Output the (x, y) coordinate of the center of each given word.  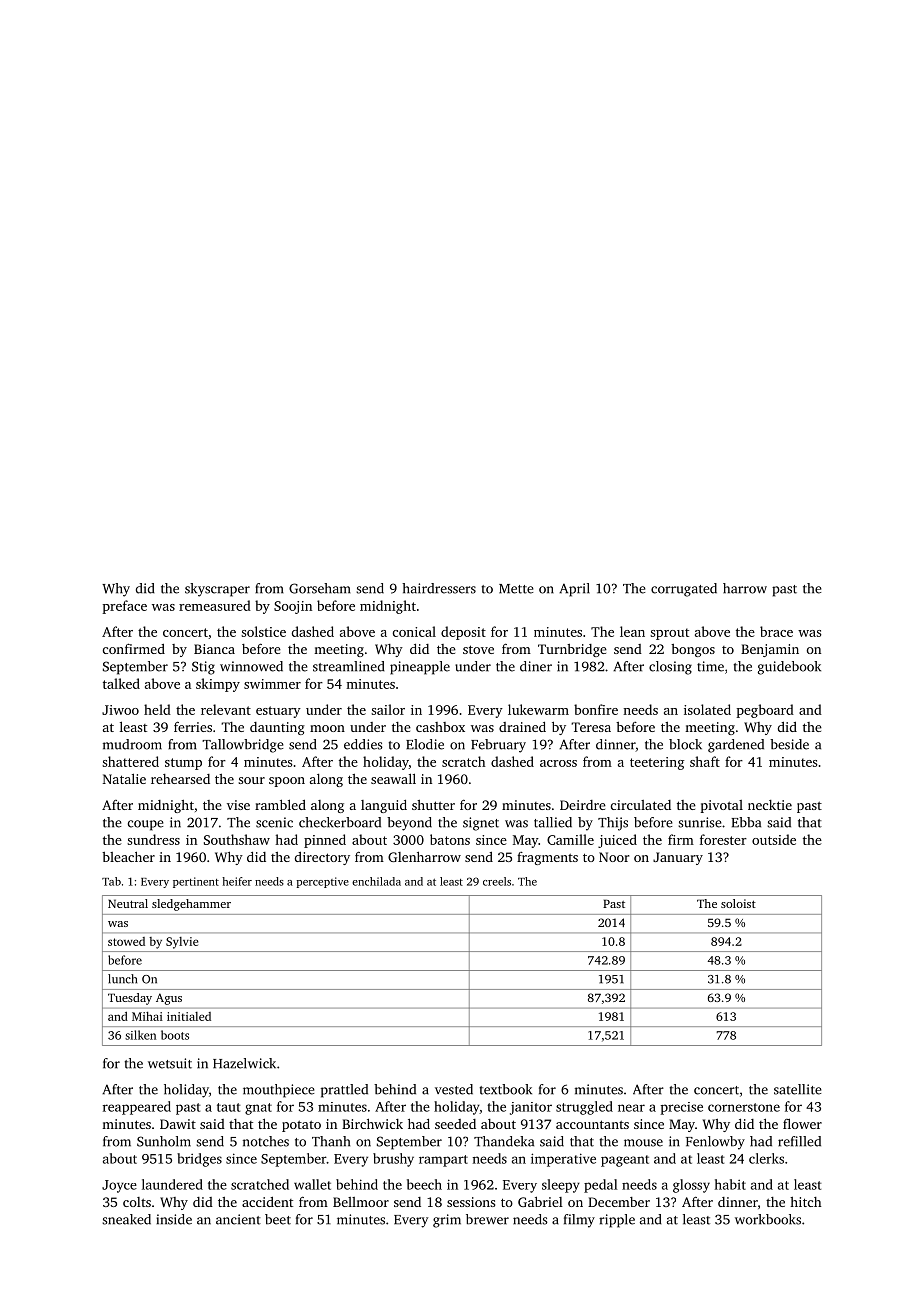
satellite (798, 1089)
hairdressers (439, 588)
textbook (506, 1089)
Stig (203, 668)
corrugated (684, 590)
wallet (312, 1184)
